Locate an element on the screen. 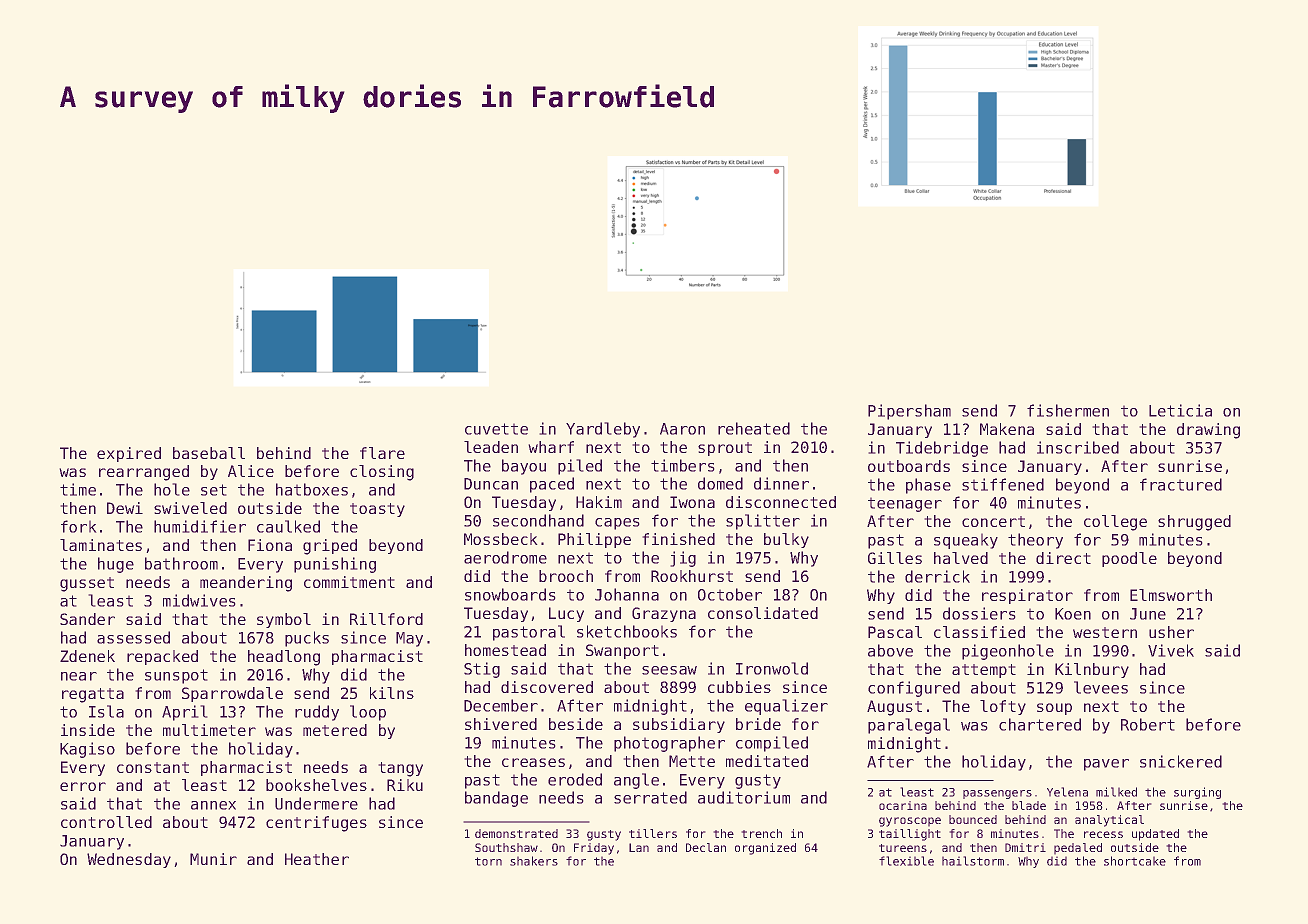 Image resolution: width=1308 pixels, height=924 pixels. auditorium is located at coordinates (744, 797).
